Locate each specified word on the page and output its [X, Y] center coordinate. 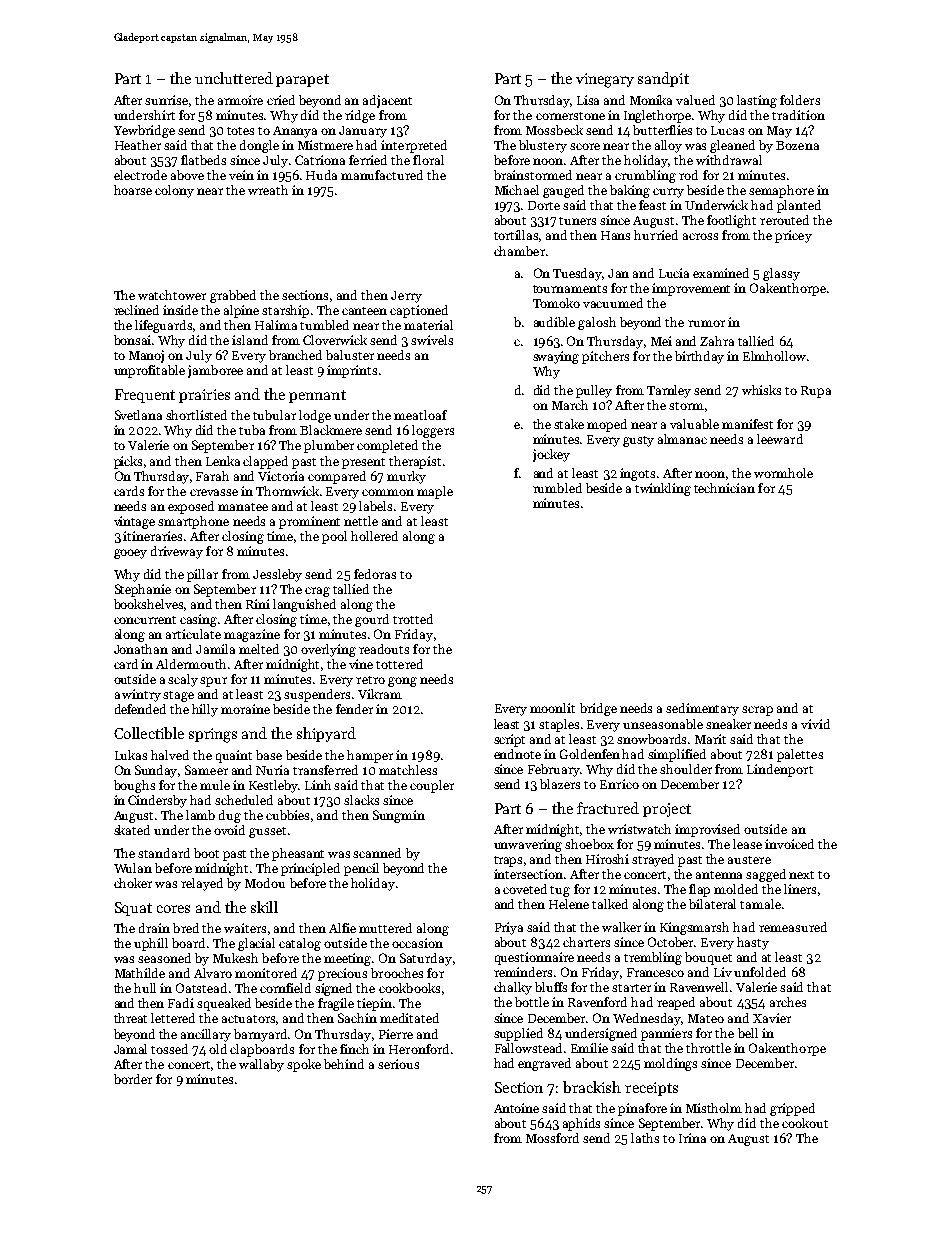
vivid [815, 724]
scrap [757, 711]
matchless [408, 770]
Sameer [206, 770]
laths [645, 1138]
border [133, 1079]
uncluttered [234, 78]
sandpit [663, 79]
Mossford [552, 1138]
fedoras [375, 574]
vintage [134, 522]
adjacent [387, 101]
